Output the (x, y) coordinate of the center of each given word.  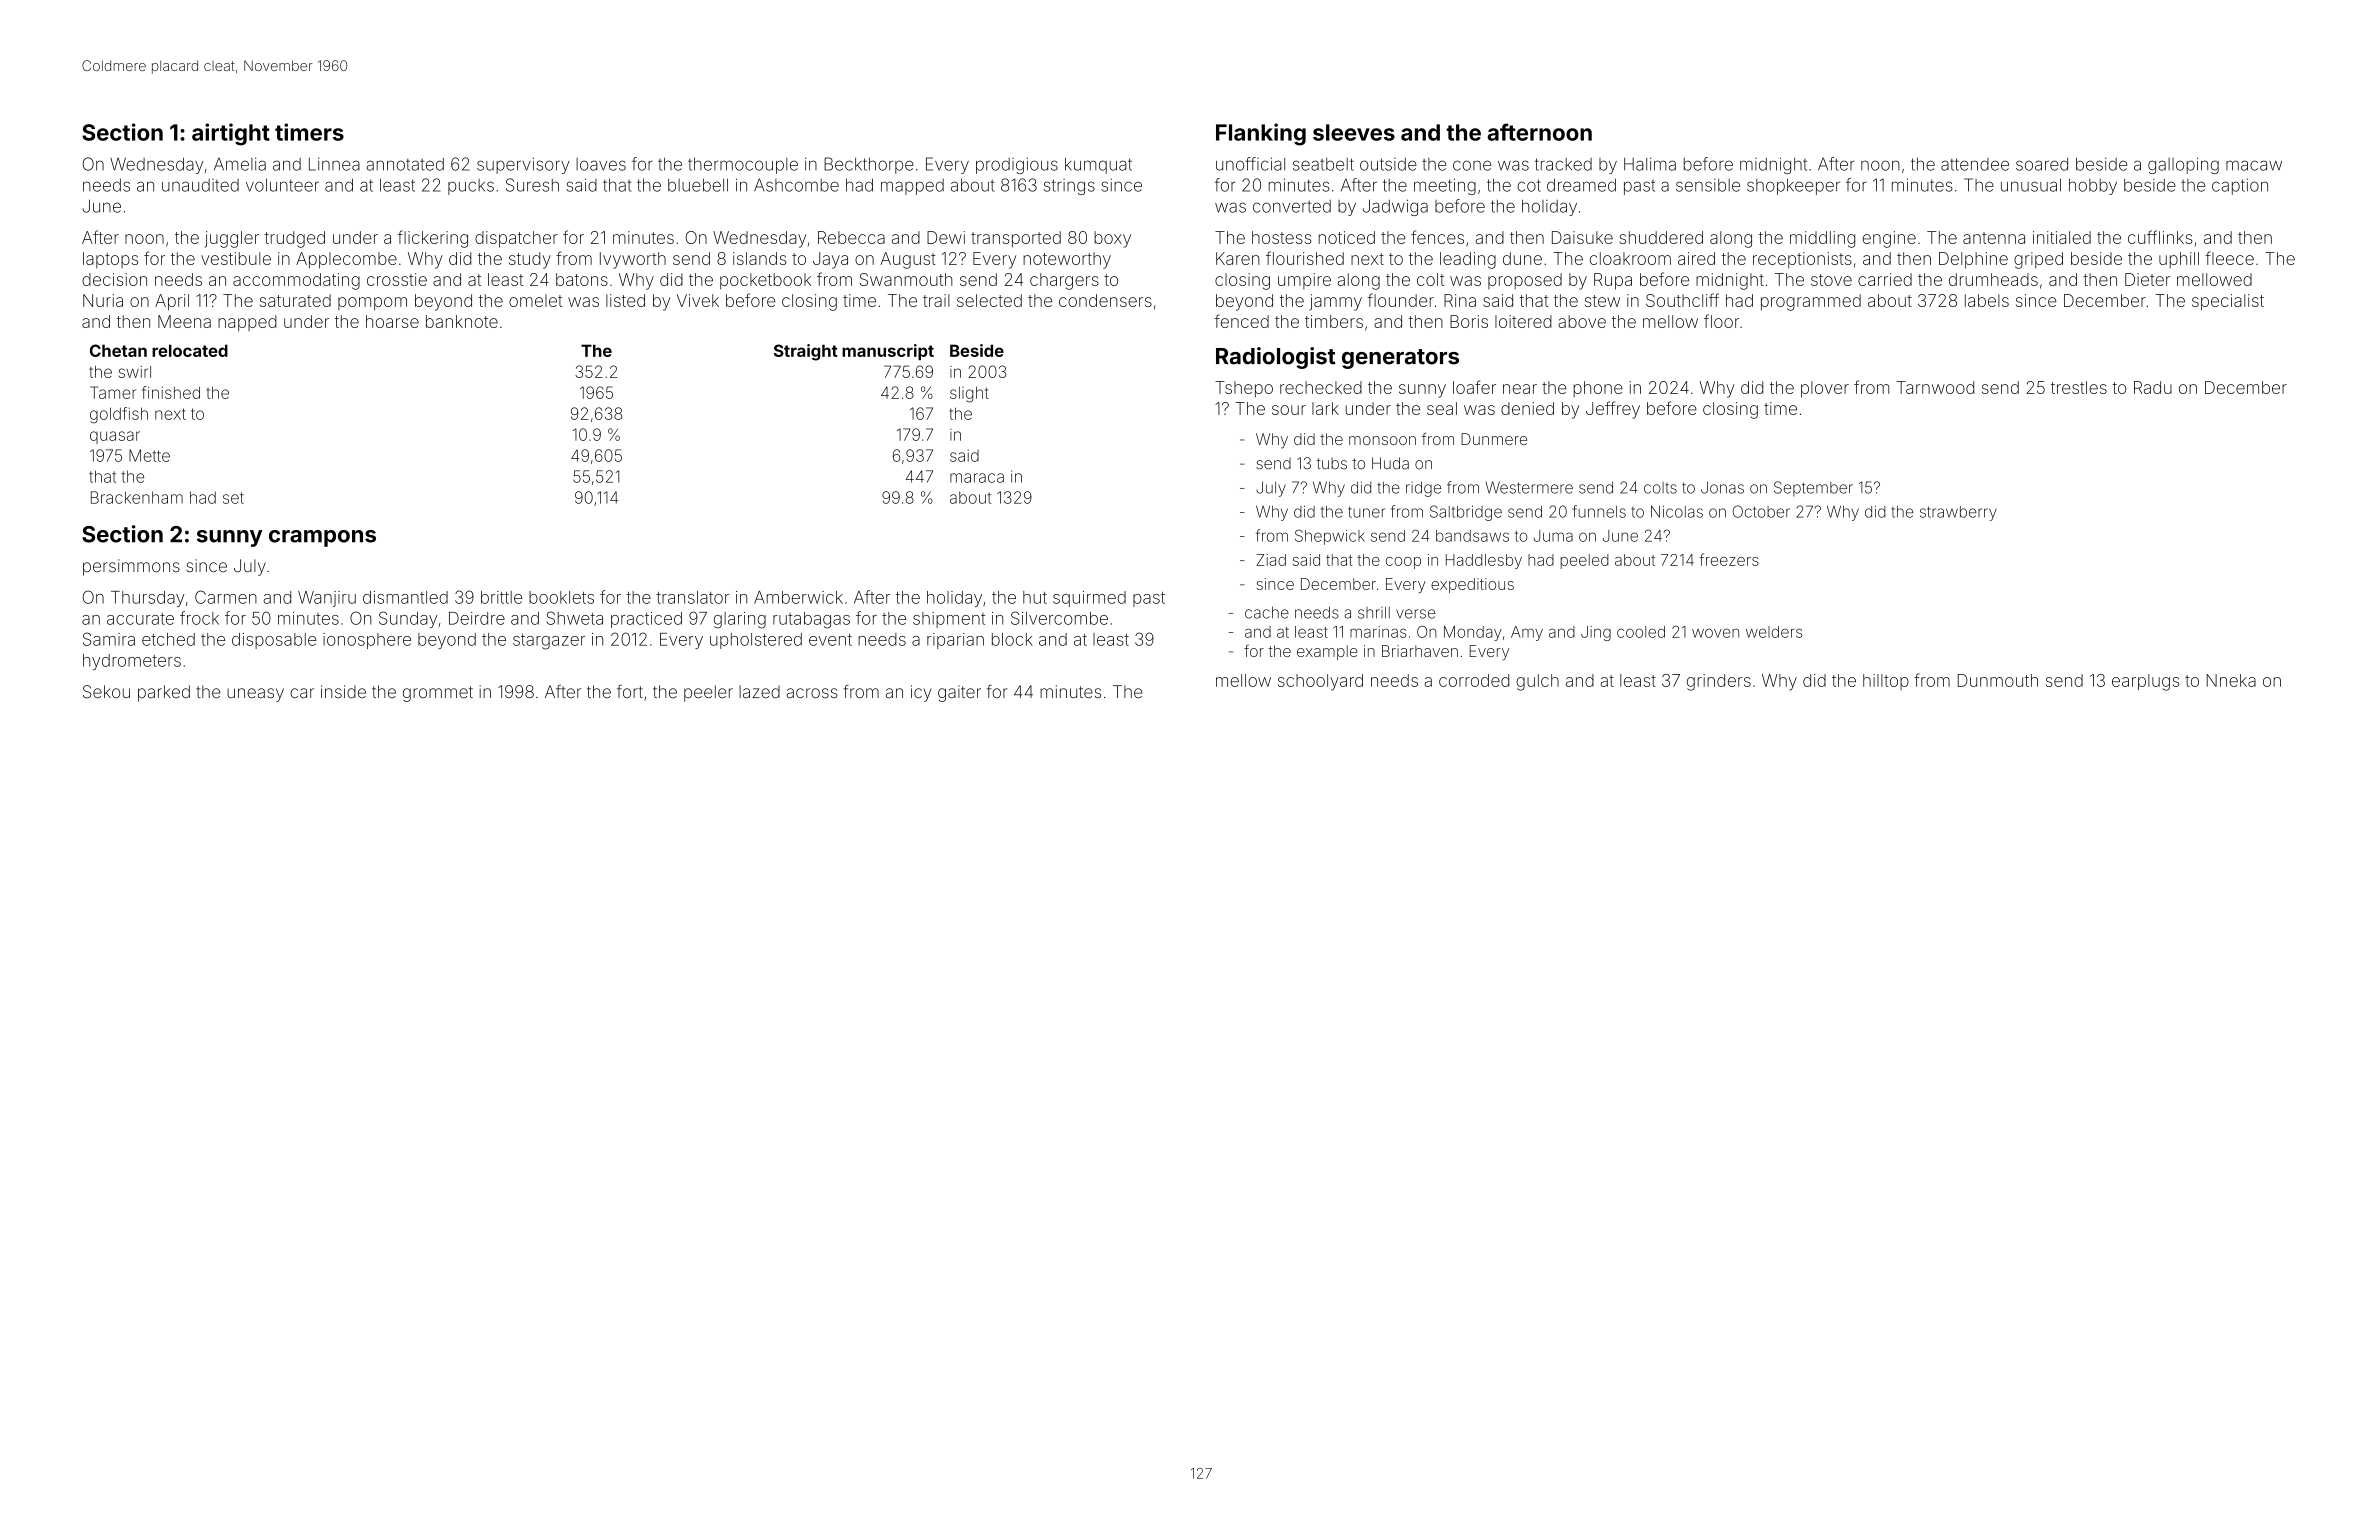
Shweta (575, 618)
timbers (1334, 321)
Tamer (113, 392)
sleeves (1354, 132)
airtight (231, 134)
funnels (1599, 511)
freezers (1729, 559)
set (233, 498)
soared (2042, 164)
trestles (2079, 387)
